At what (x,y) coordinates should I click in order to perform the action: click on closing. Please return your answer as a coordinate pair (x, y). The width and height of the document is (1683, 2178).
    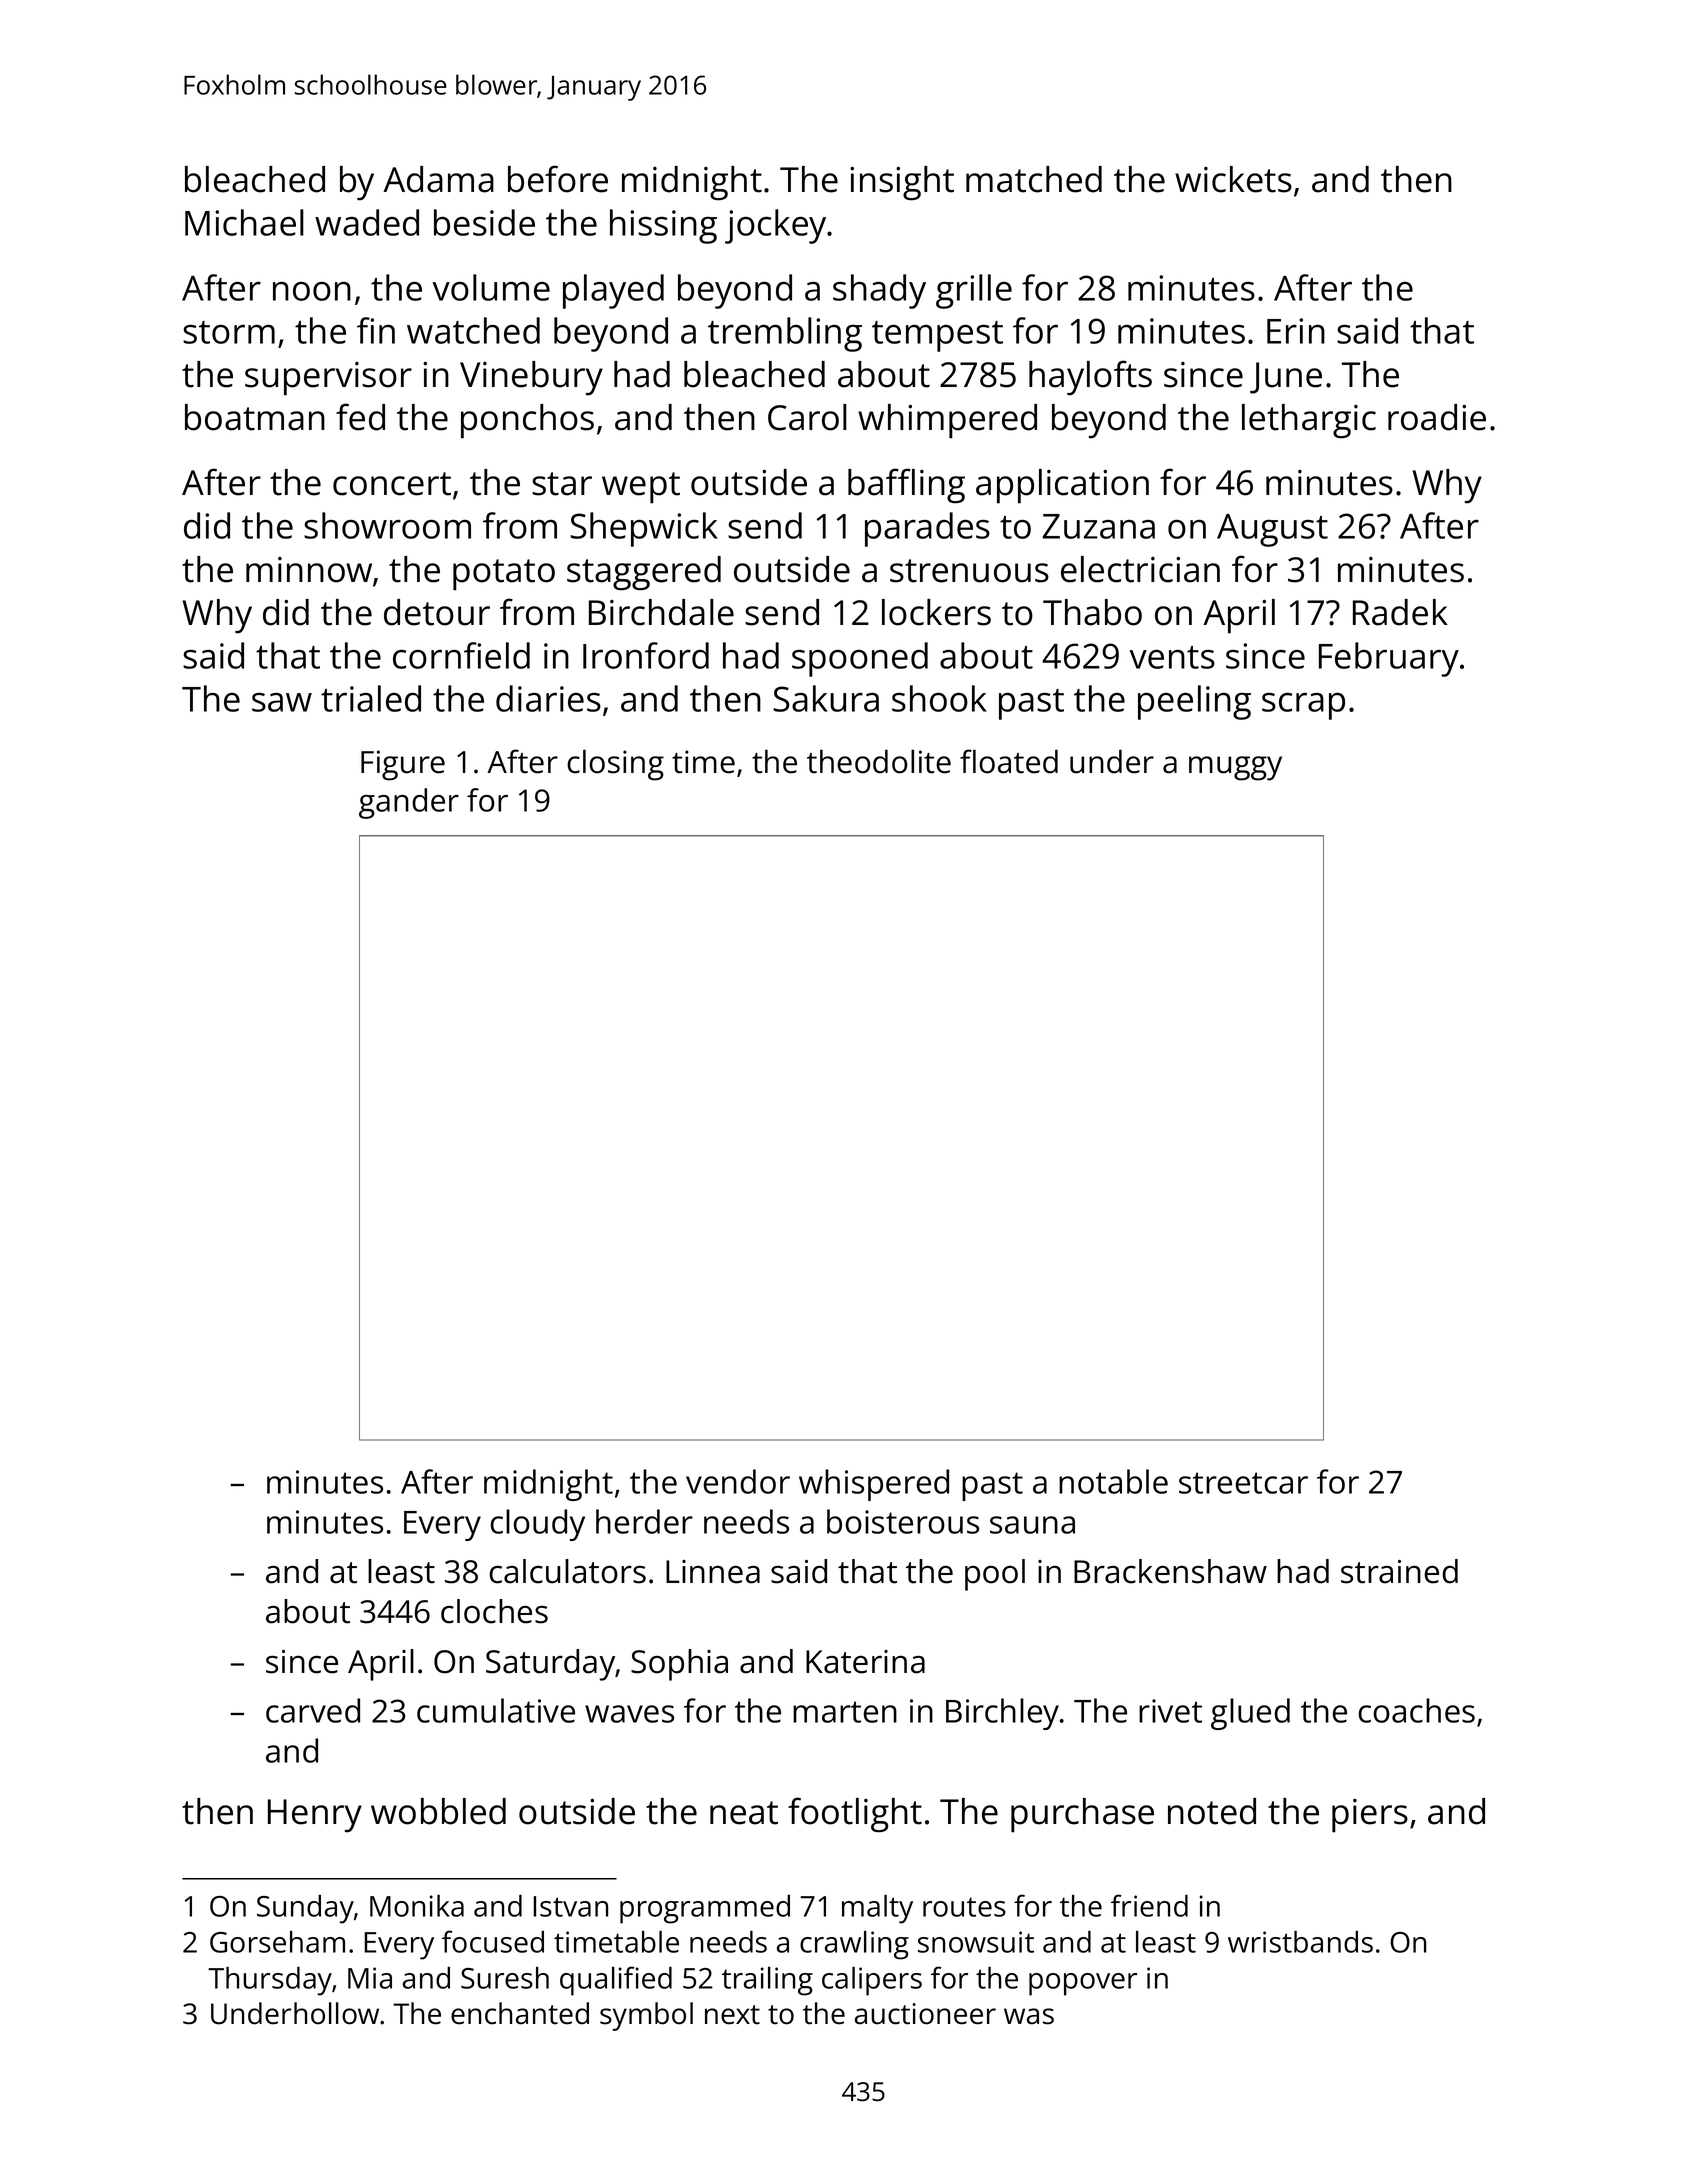
    Looking at the image, I should click on (615, 765).
